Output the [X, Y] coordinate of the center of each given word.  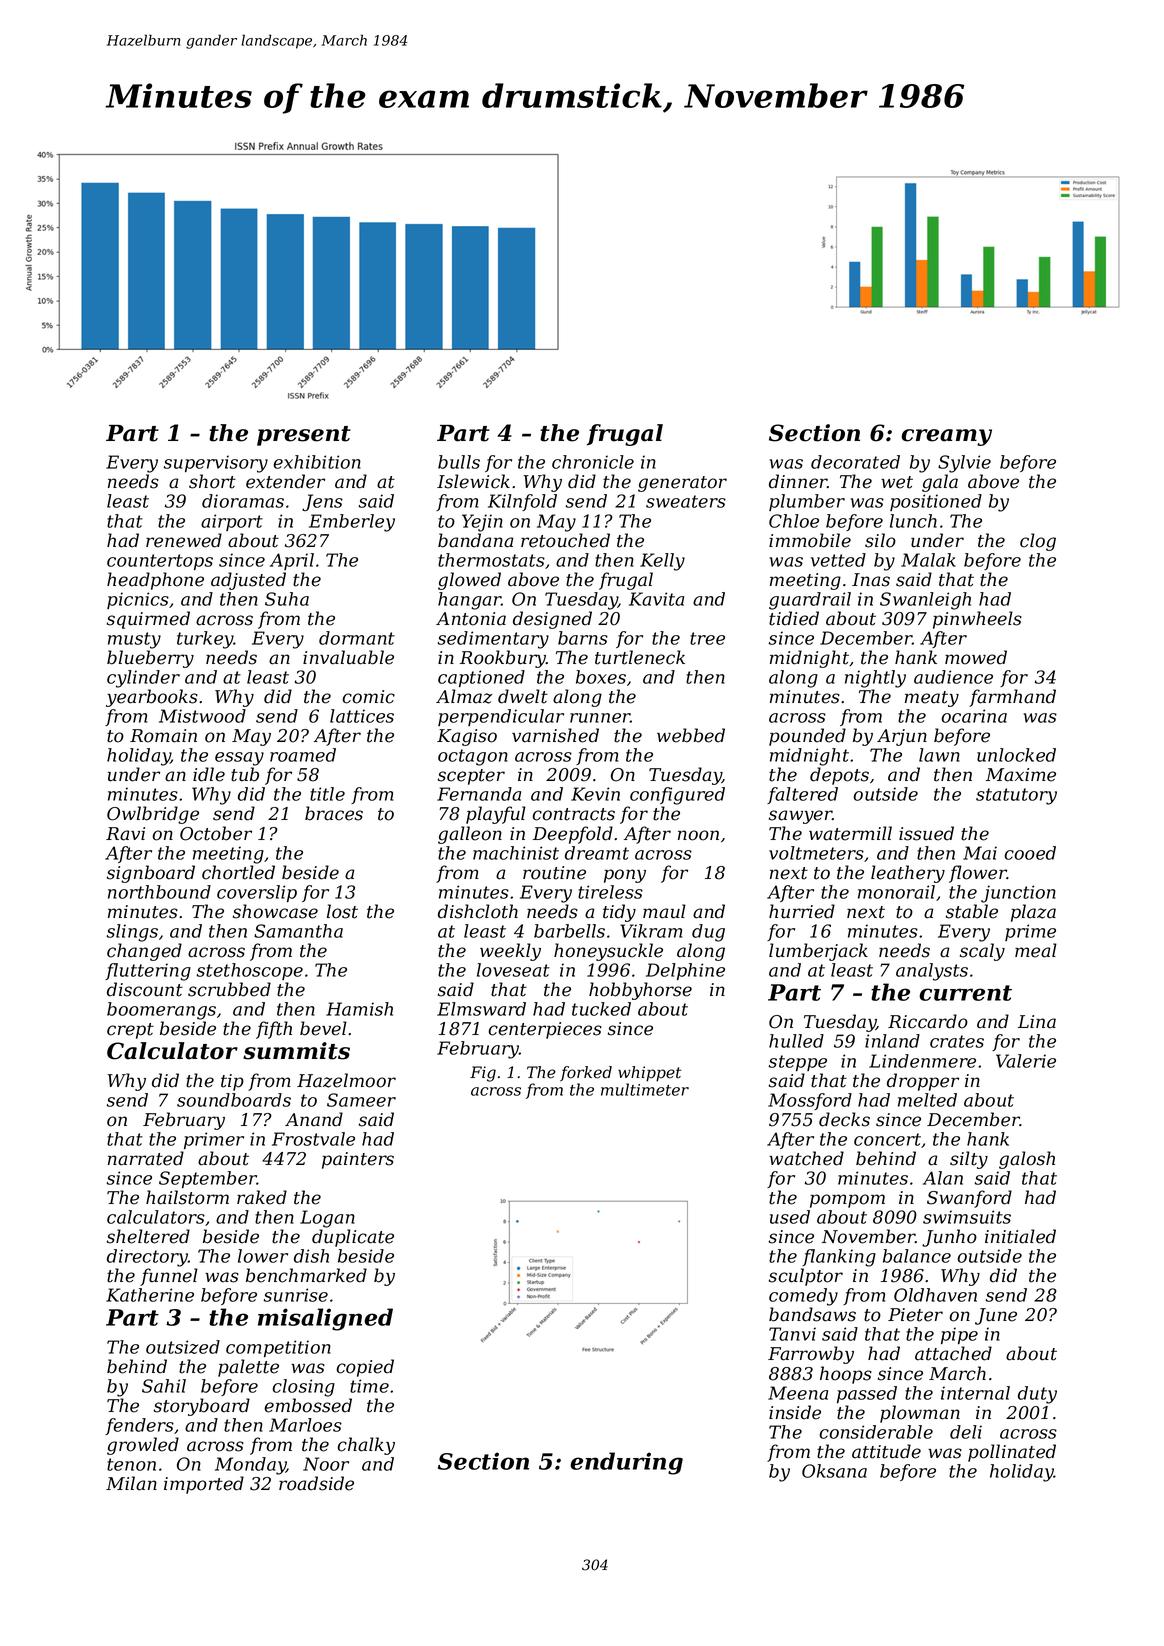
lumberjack [818, 952]
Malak [928, 560]
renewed [184, 540]
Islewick [473, 481]
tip [232, 1082]
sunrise [296, 1295]
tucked [601, 1009]
